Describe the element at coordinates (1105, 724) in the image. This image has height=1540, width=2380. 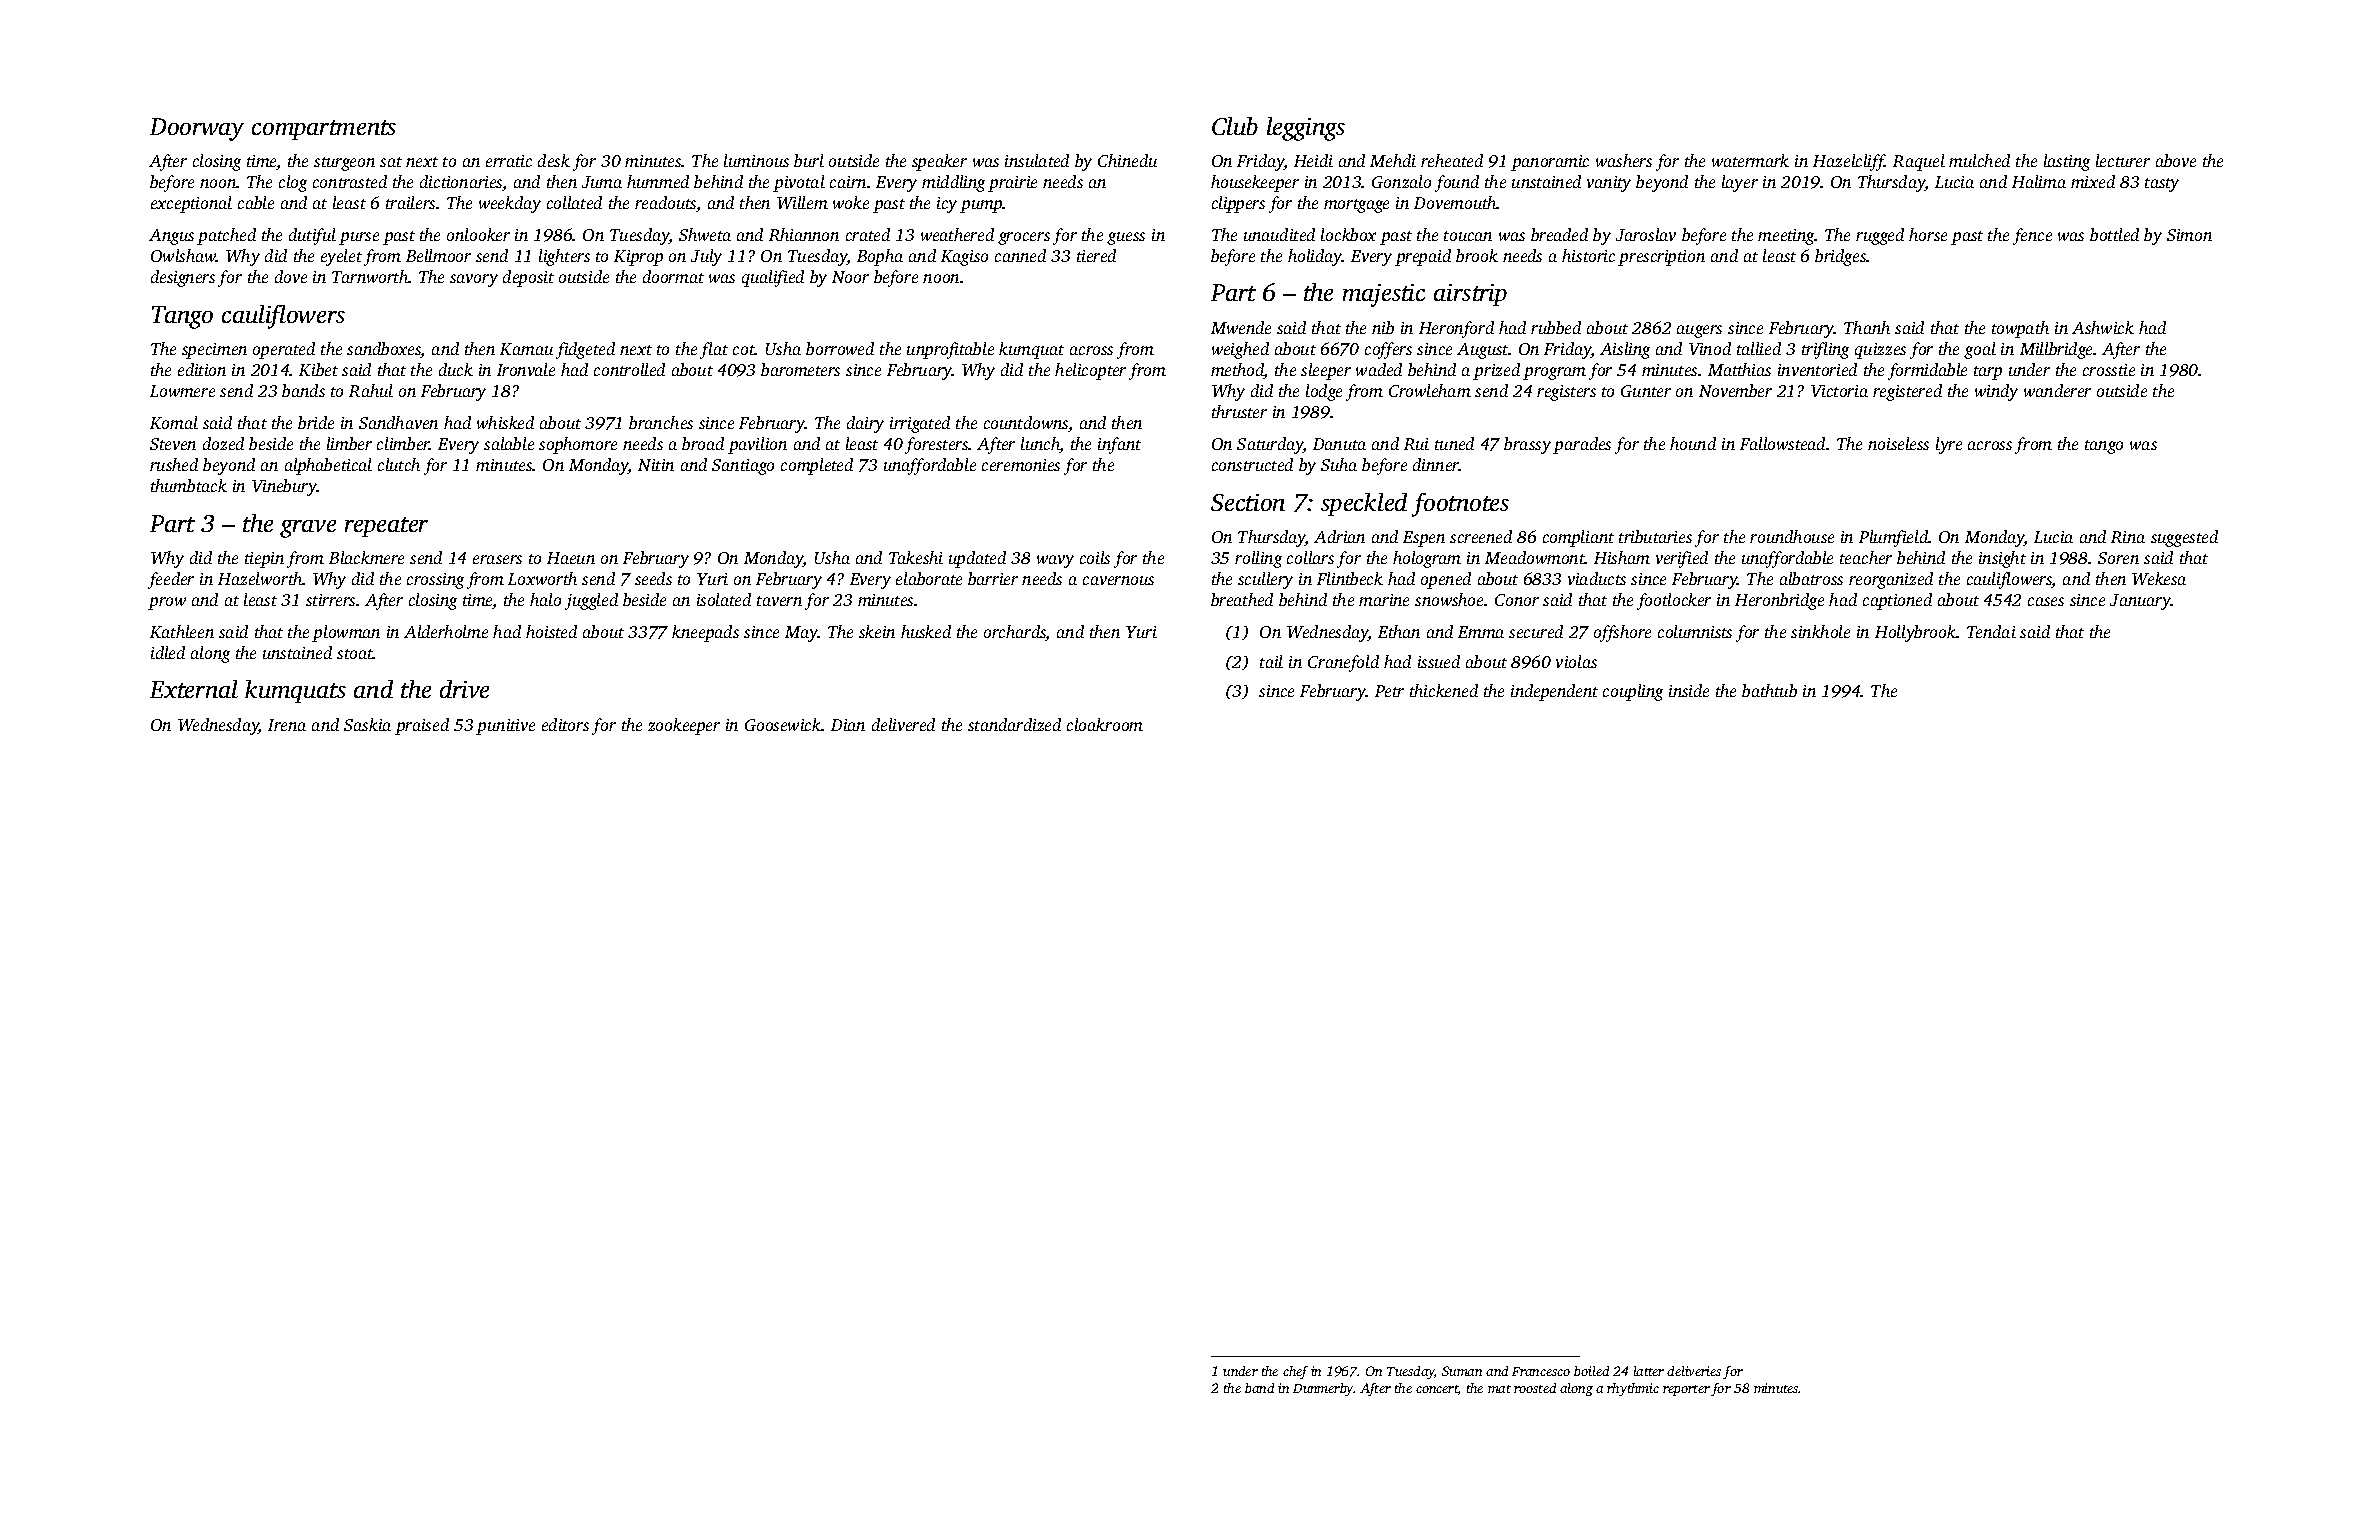
I see `cloakroom` at that location.
